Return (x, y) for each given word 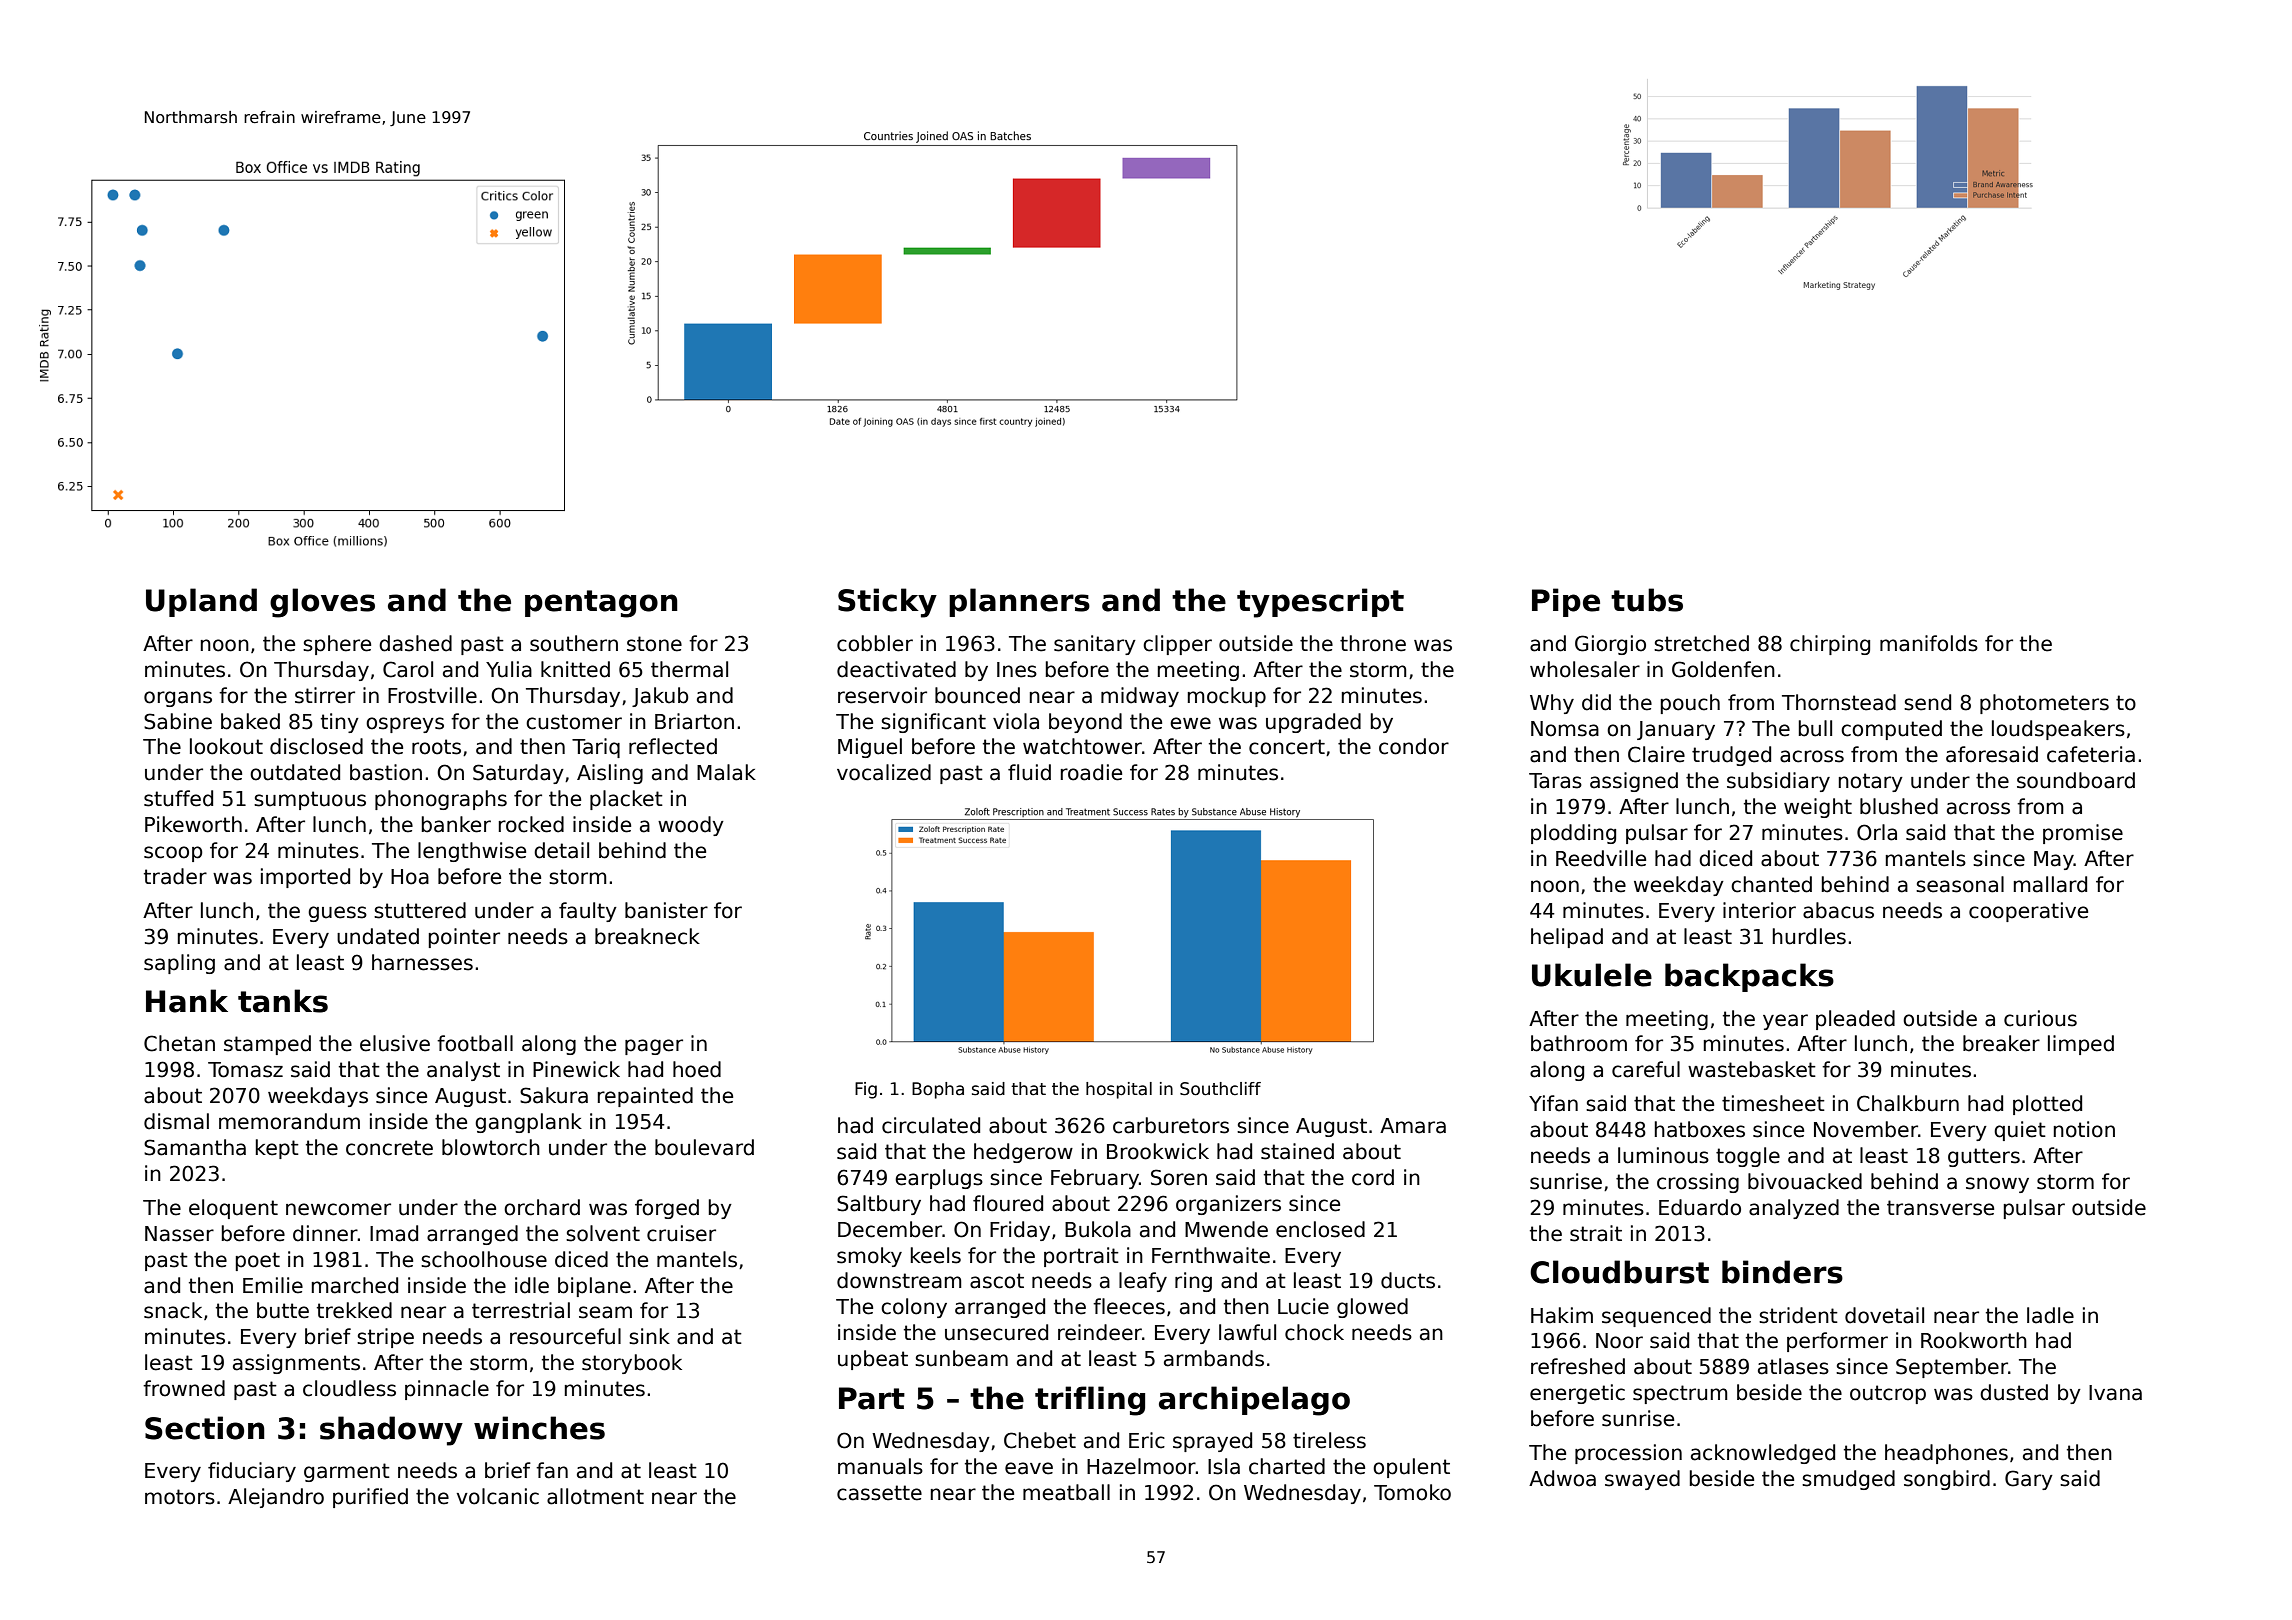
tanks (283, 1001)
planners (1019, 602)
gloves (322, 603)
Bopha (938, 1090)
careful (1646, 1069)
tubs (1647, 600)
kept (277, 1149)
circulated (931, 1125)
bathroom (1579, 1043)
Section (205, 1428)
